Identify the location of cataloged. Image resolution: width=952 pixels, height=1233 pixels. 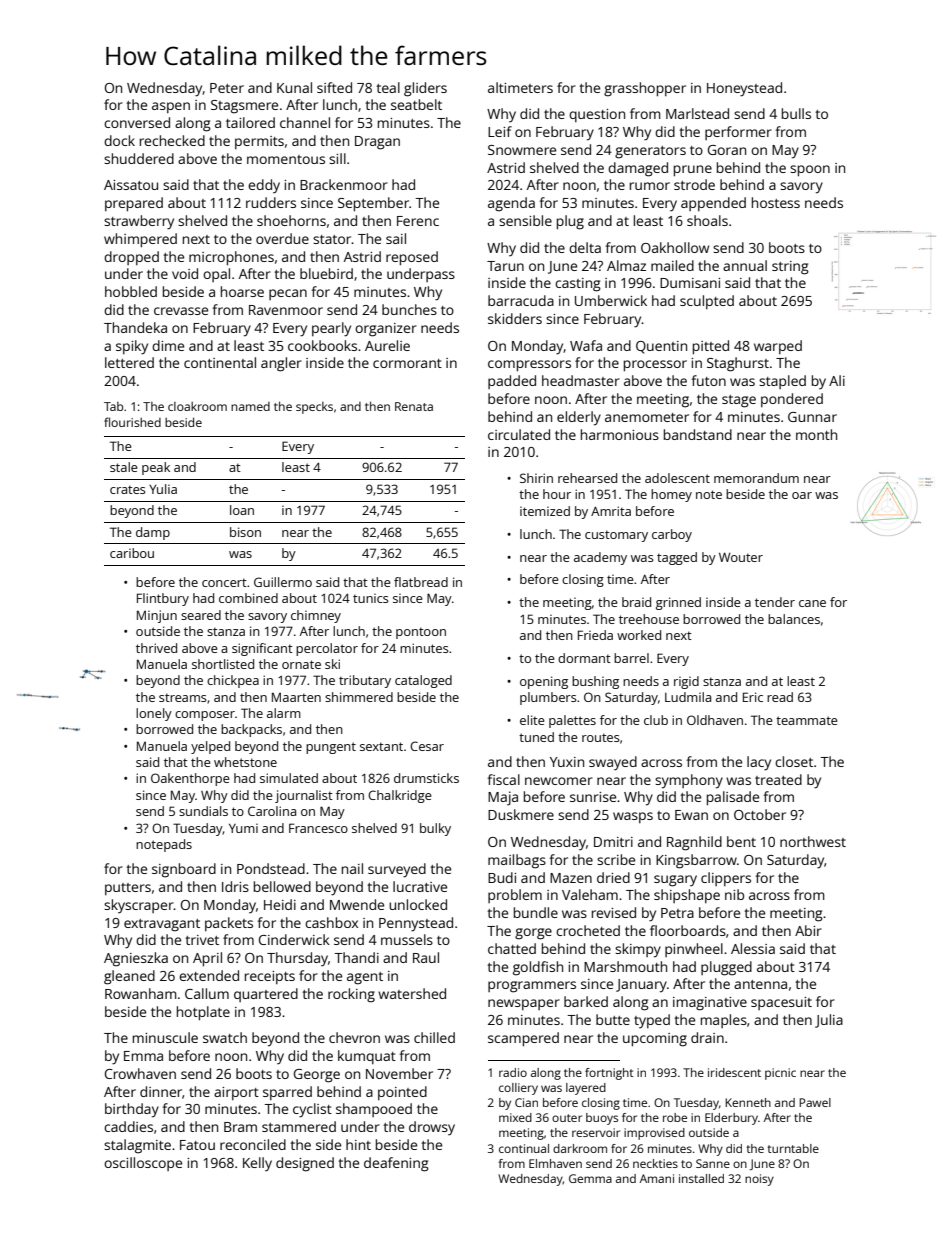
(423, 681).
